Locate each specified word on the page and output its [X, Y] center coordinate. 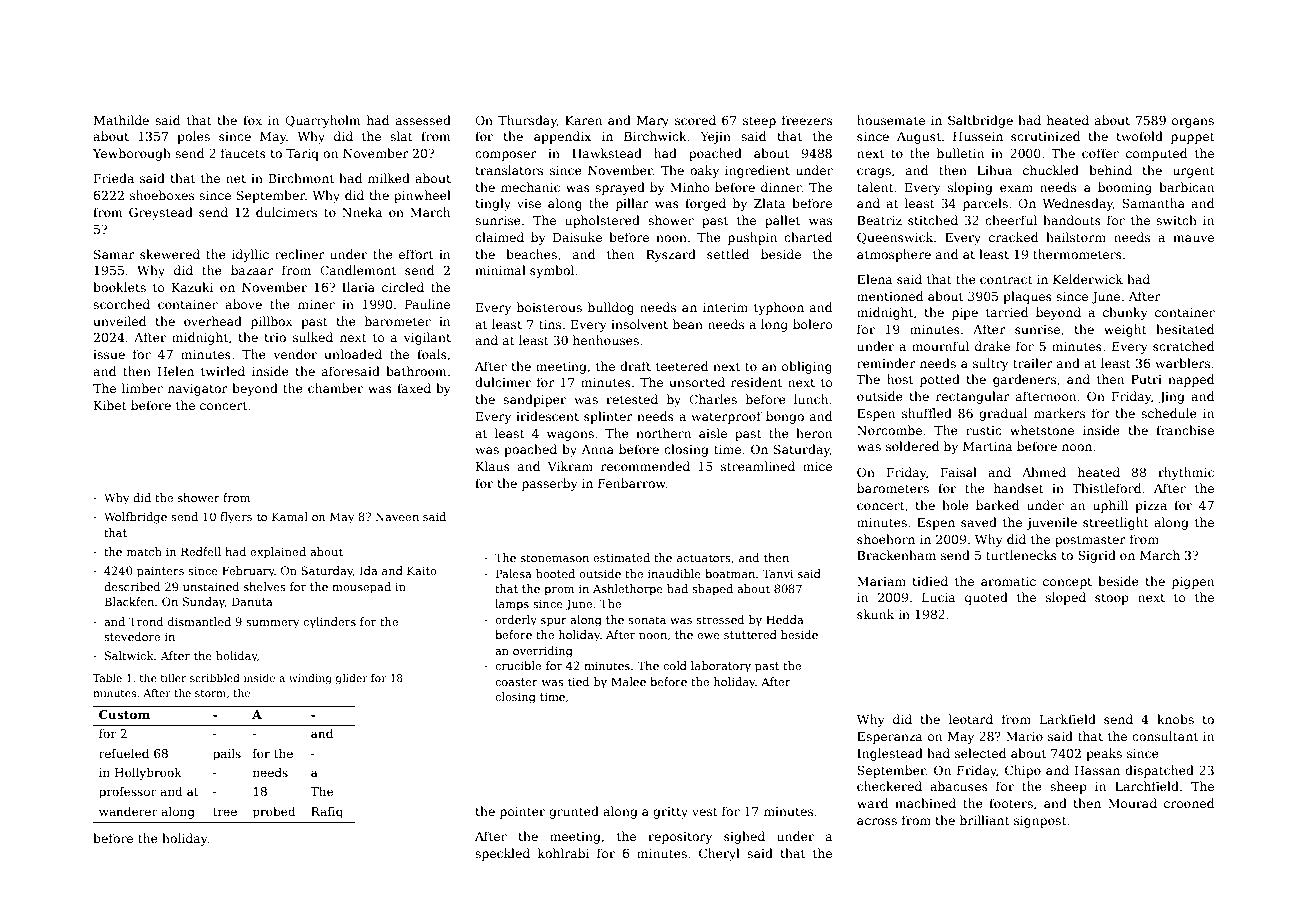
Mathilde [121, 120]
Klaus [493, 466]
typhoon [779, 308]
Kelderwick [1088, 279]
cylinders [329, 623]
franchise [1185, 430]
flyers [236, 518]
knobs [1175, 719]
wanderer [128, 811]
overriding [543, 652]
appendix [562, 137]
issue [109, 354]
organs [1193, 123]
